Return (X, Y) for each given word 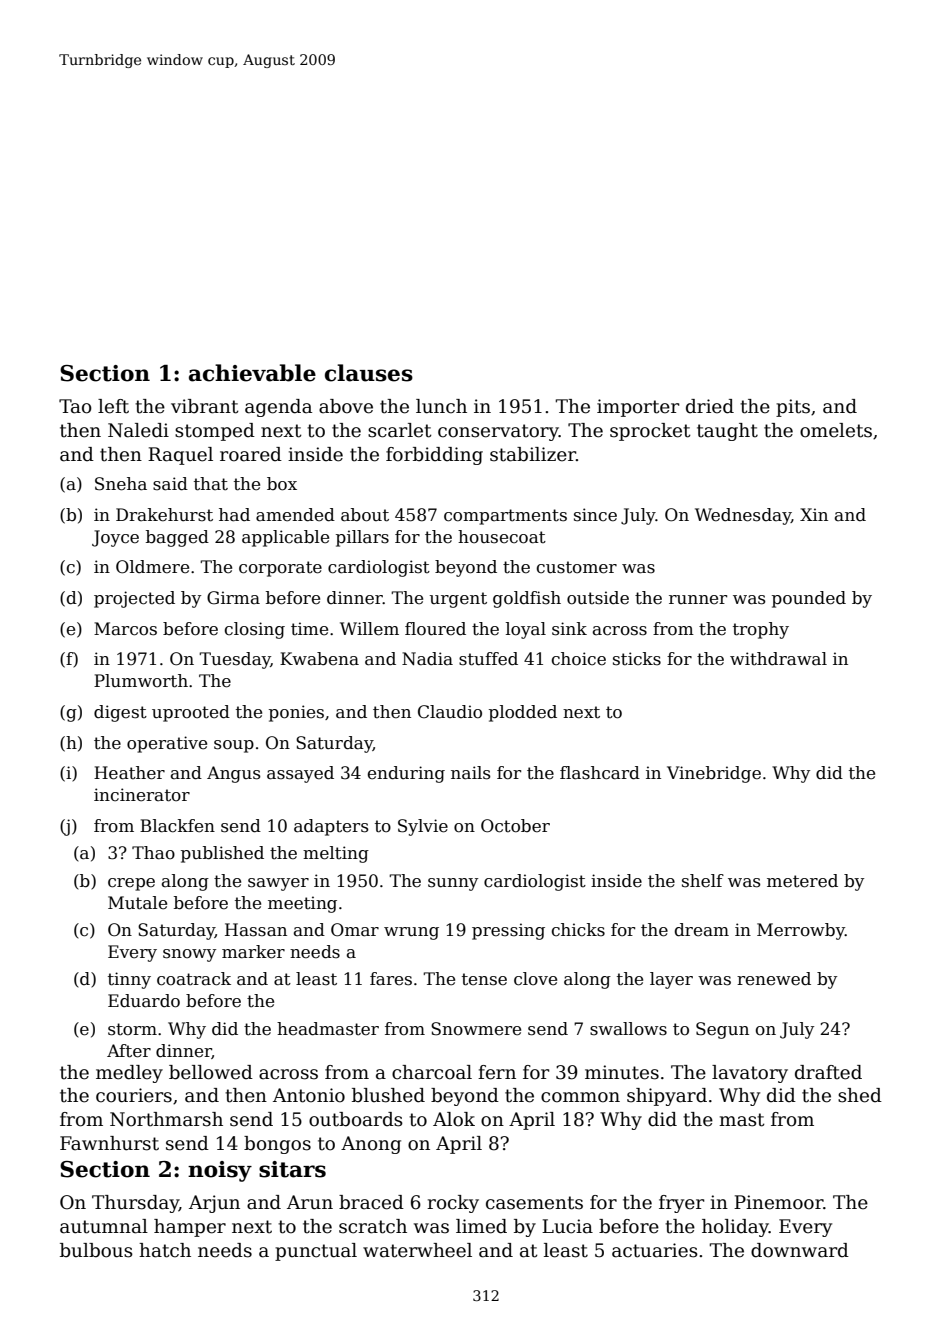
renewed (774, 979)
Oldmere (152, 567)
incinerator (142, 795)
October (515, 826)
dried (710, 406)
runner (698, 600)
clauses (369, 373)
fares (391, 979)
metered (802, 881)
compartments (505, 517)
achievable (252, 373)
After (129, 1051)
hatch (165, 1250)
